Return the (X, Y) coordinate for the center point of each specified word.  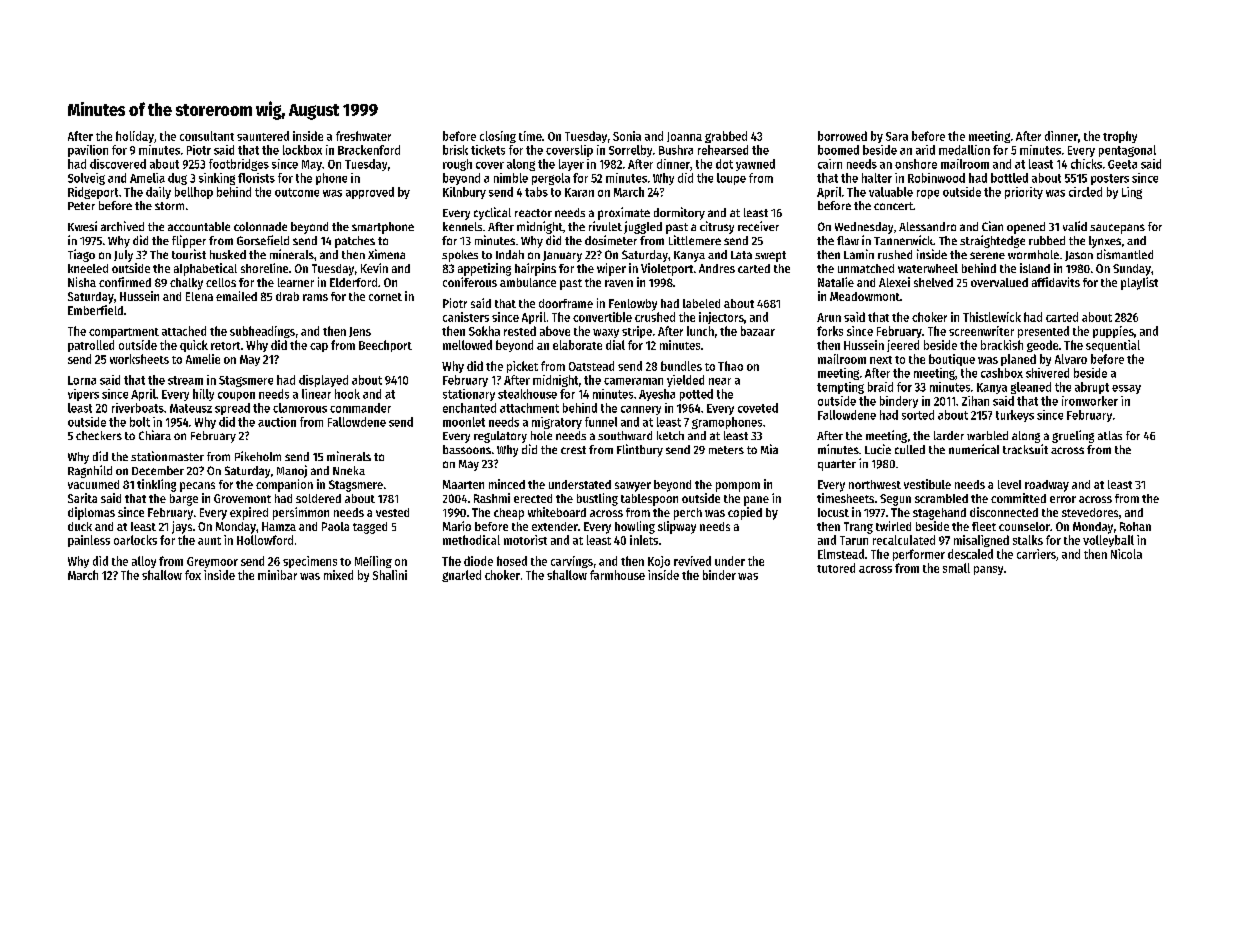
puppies (1113, 332)
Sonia (627, 136)
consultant (207, 136)
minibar (277, 575)
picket (522, 367)
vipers (83, 395)
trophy (1120, 137)
